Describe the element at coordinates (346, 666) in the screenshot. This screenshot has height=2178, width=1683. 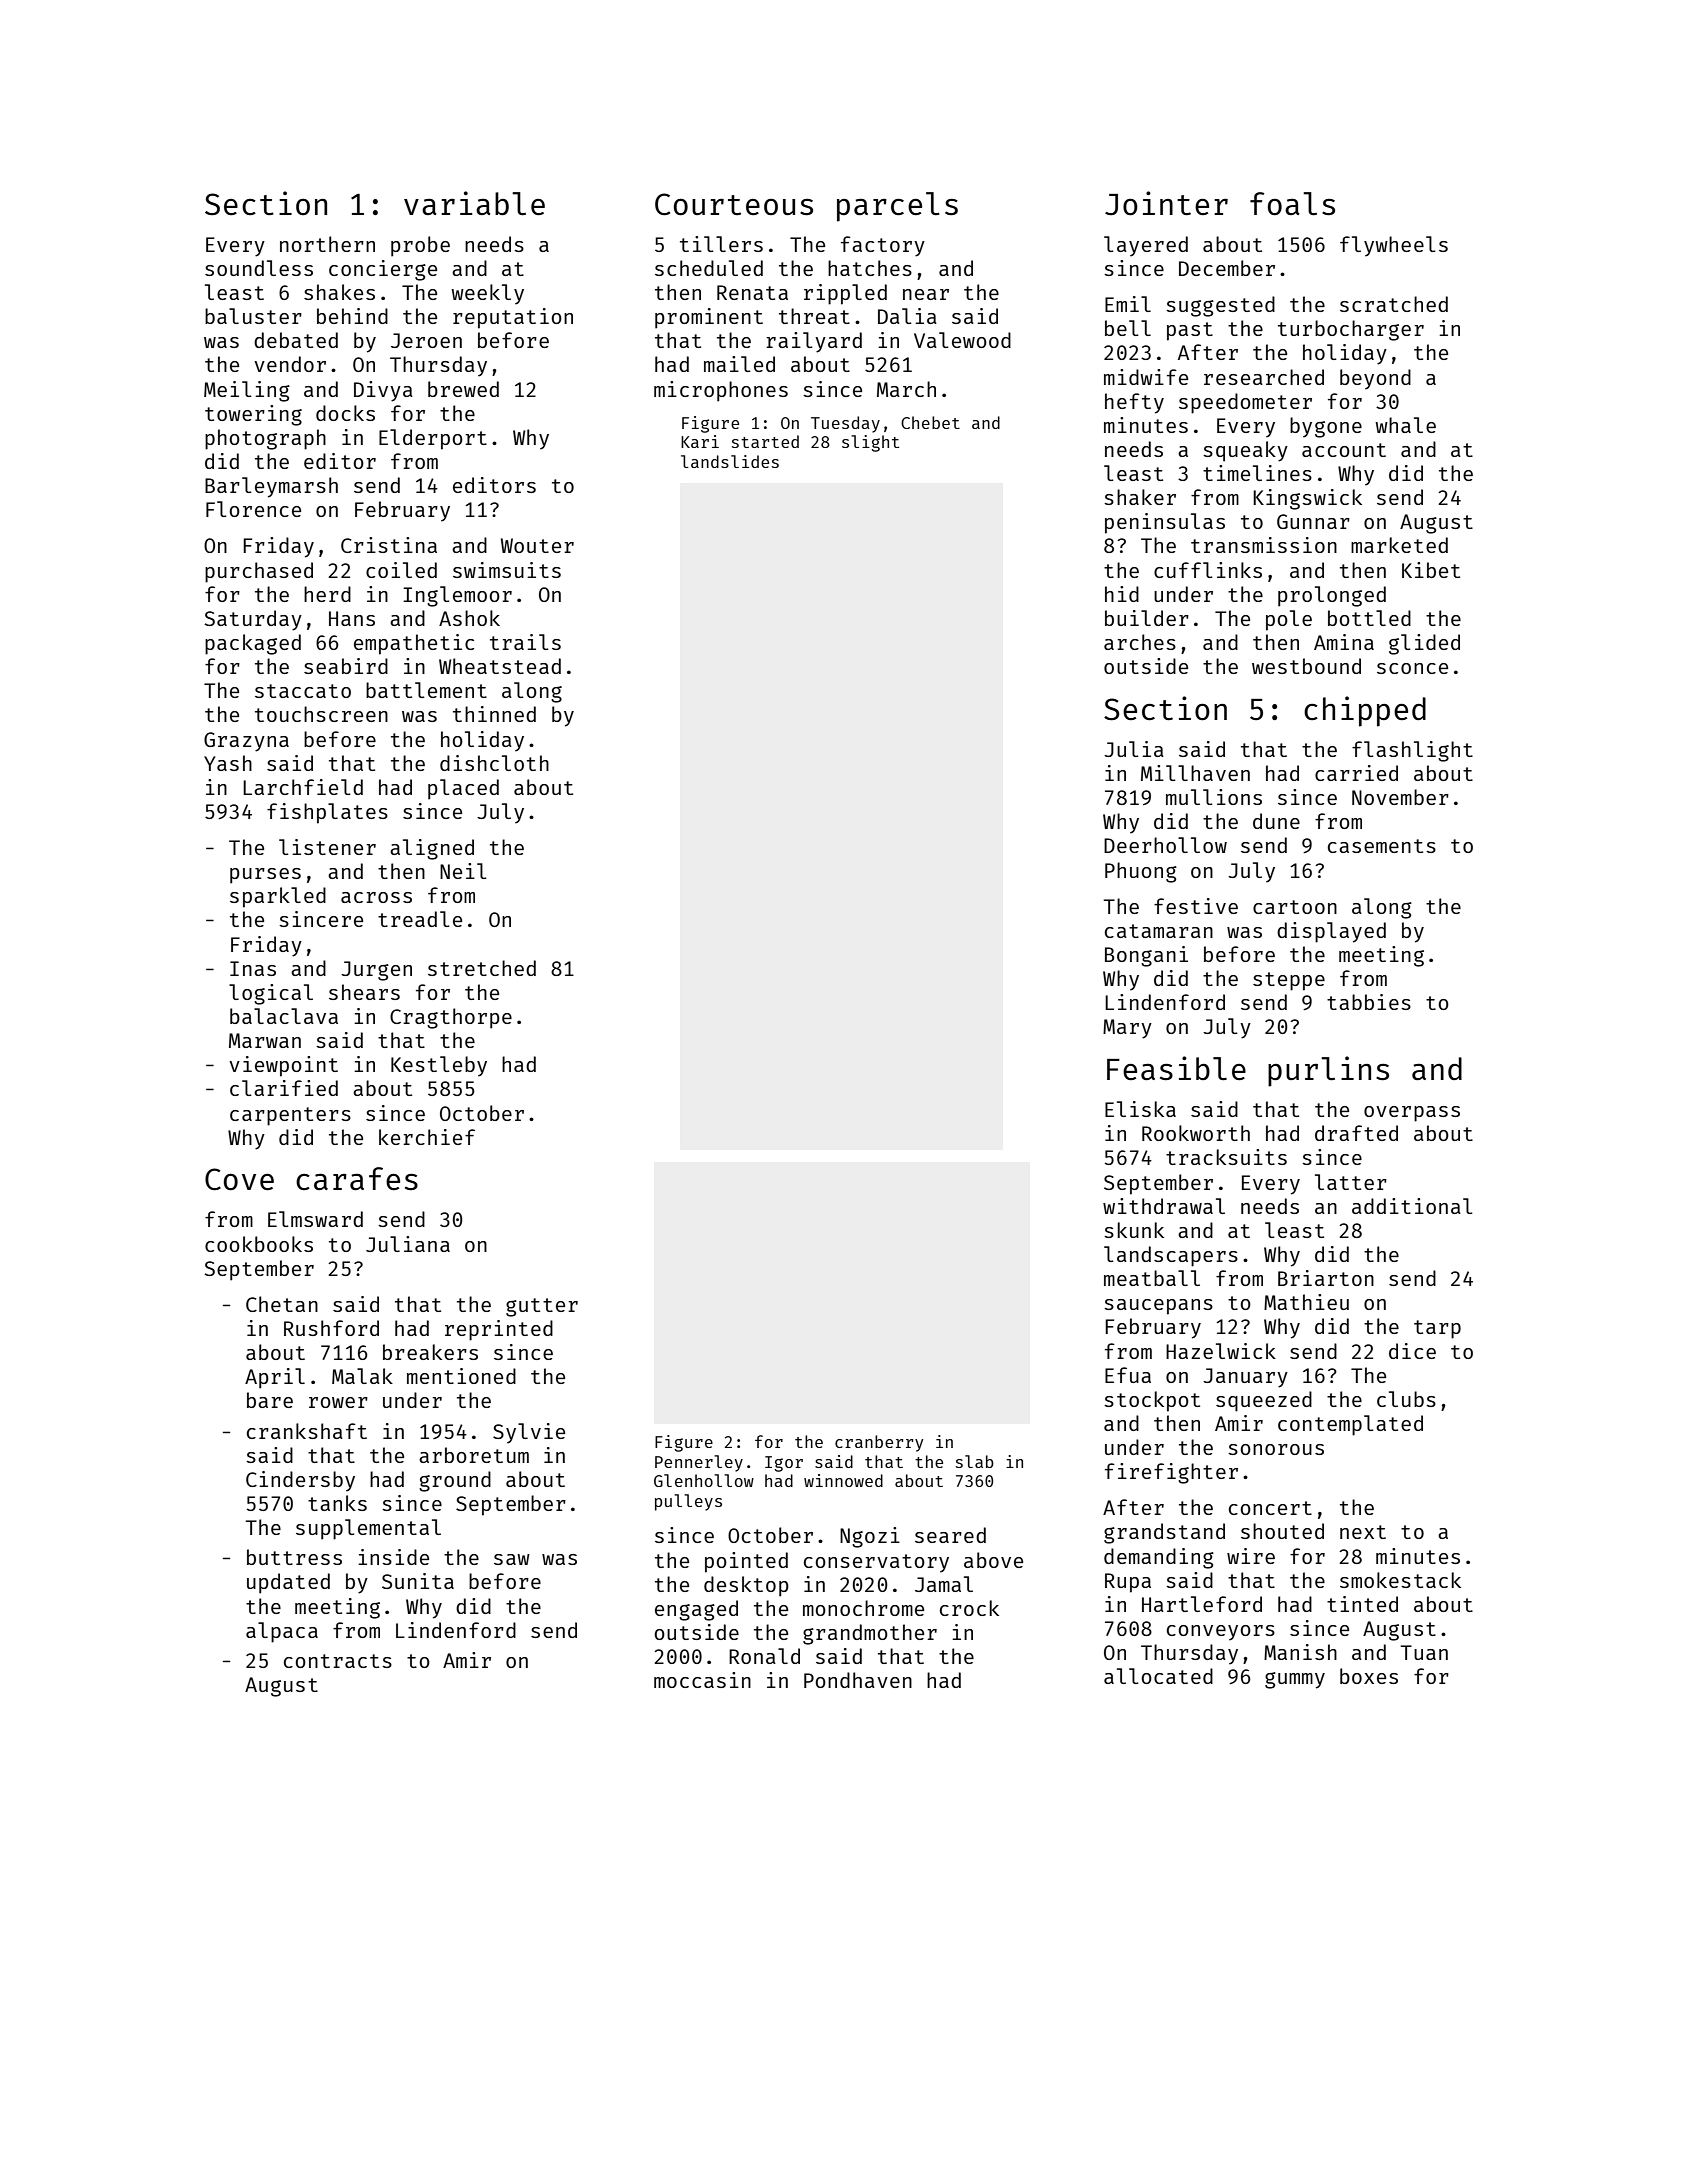
I see `seabird` at that location.
